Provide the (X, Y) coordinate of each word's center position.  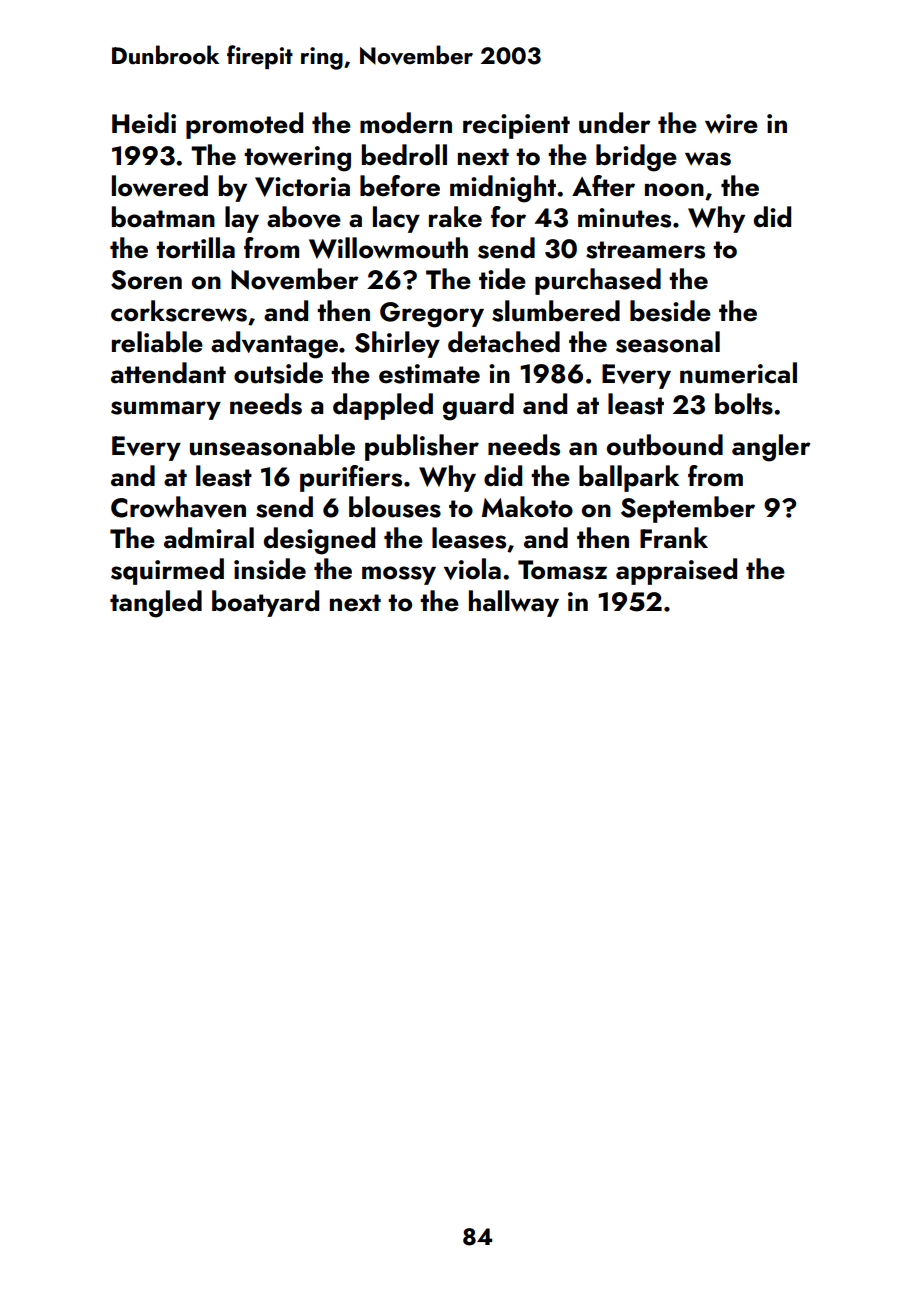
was (708, 159)
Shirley (397, 344)
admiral (209, 538)
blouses (395, 507)
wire (731, 124)
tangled (156, 604)
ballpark (629, 478)
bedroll (404, 155)
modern (406, 123)
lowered (160, 186)
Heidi (144, 123)
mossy (399, 575)
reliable (157, 342)
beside (670, 311)
